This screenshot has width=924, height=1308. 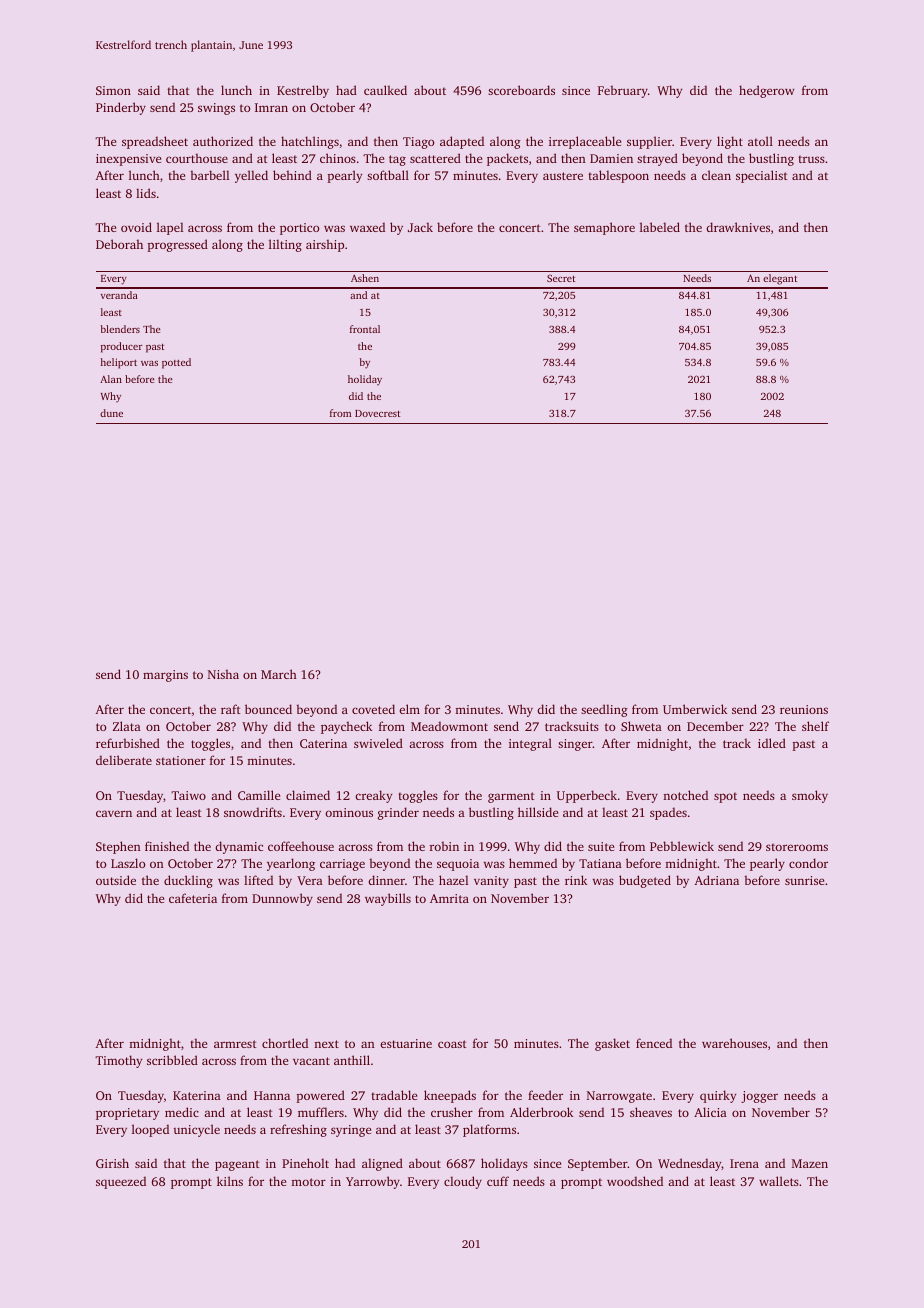 What do you see at coordinates (386, 880) in the screenshot?
I see `dinner` at bounding box center [386, 880].
